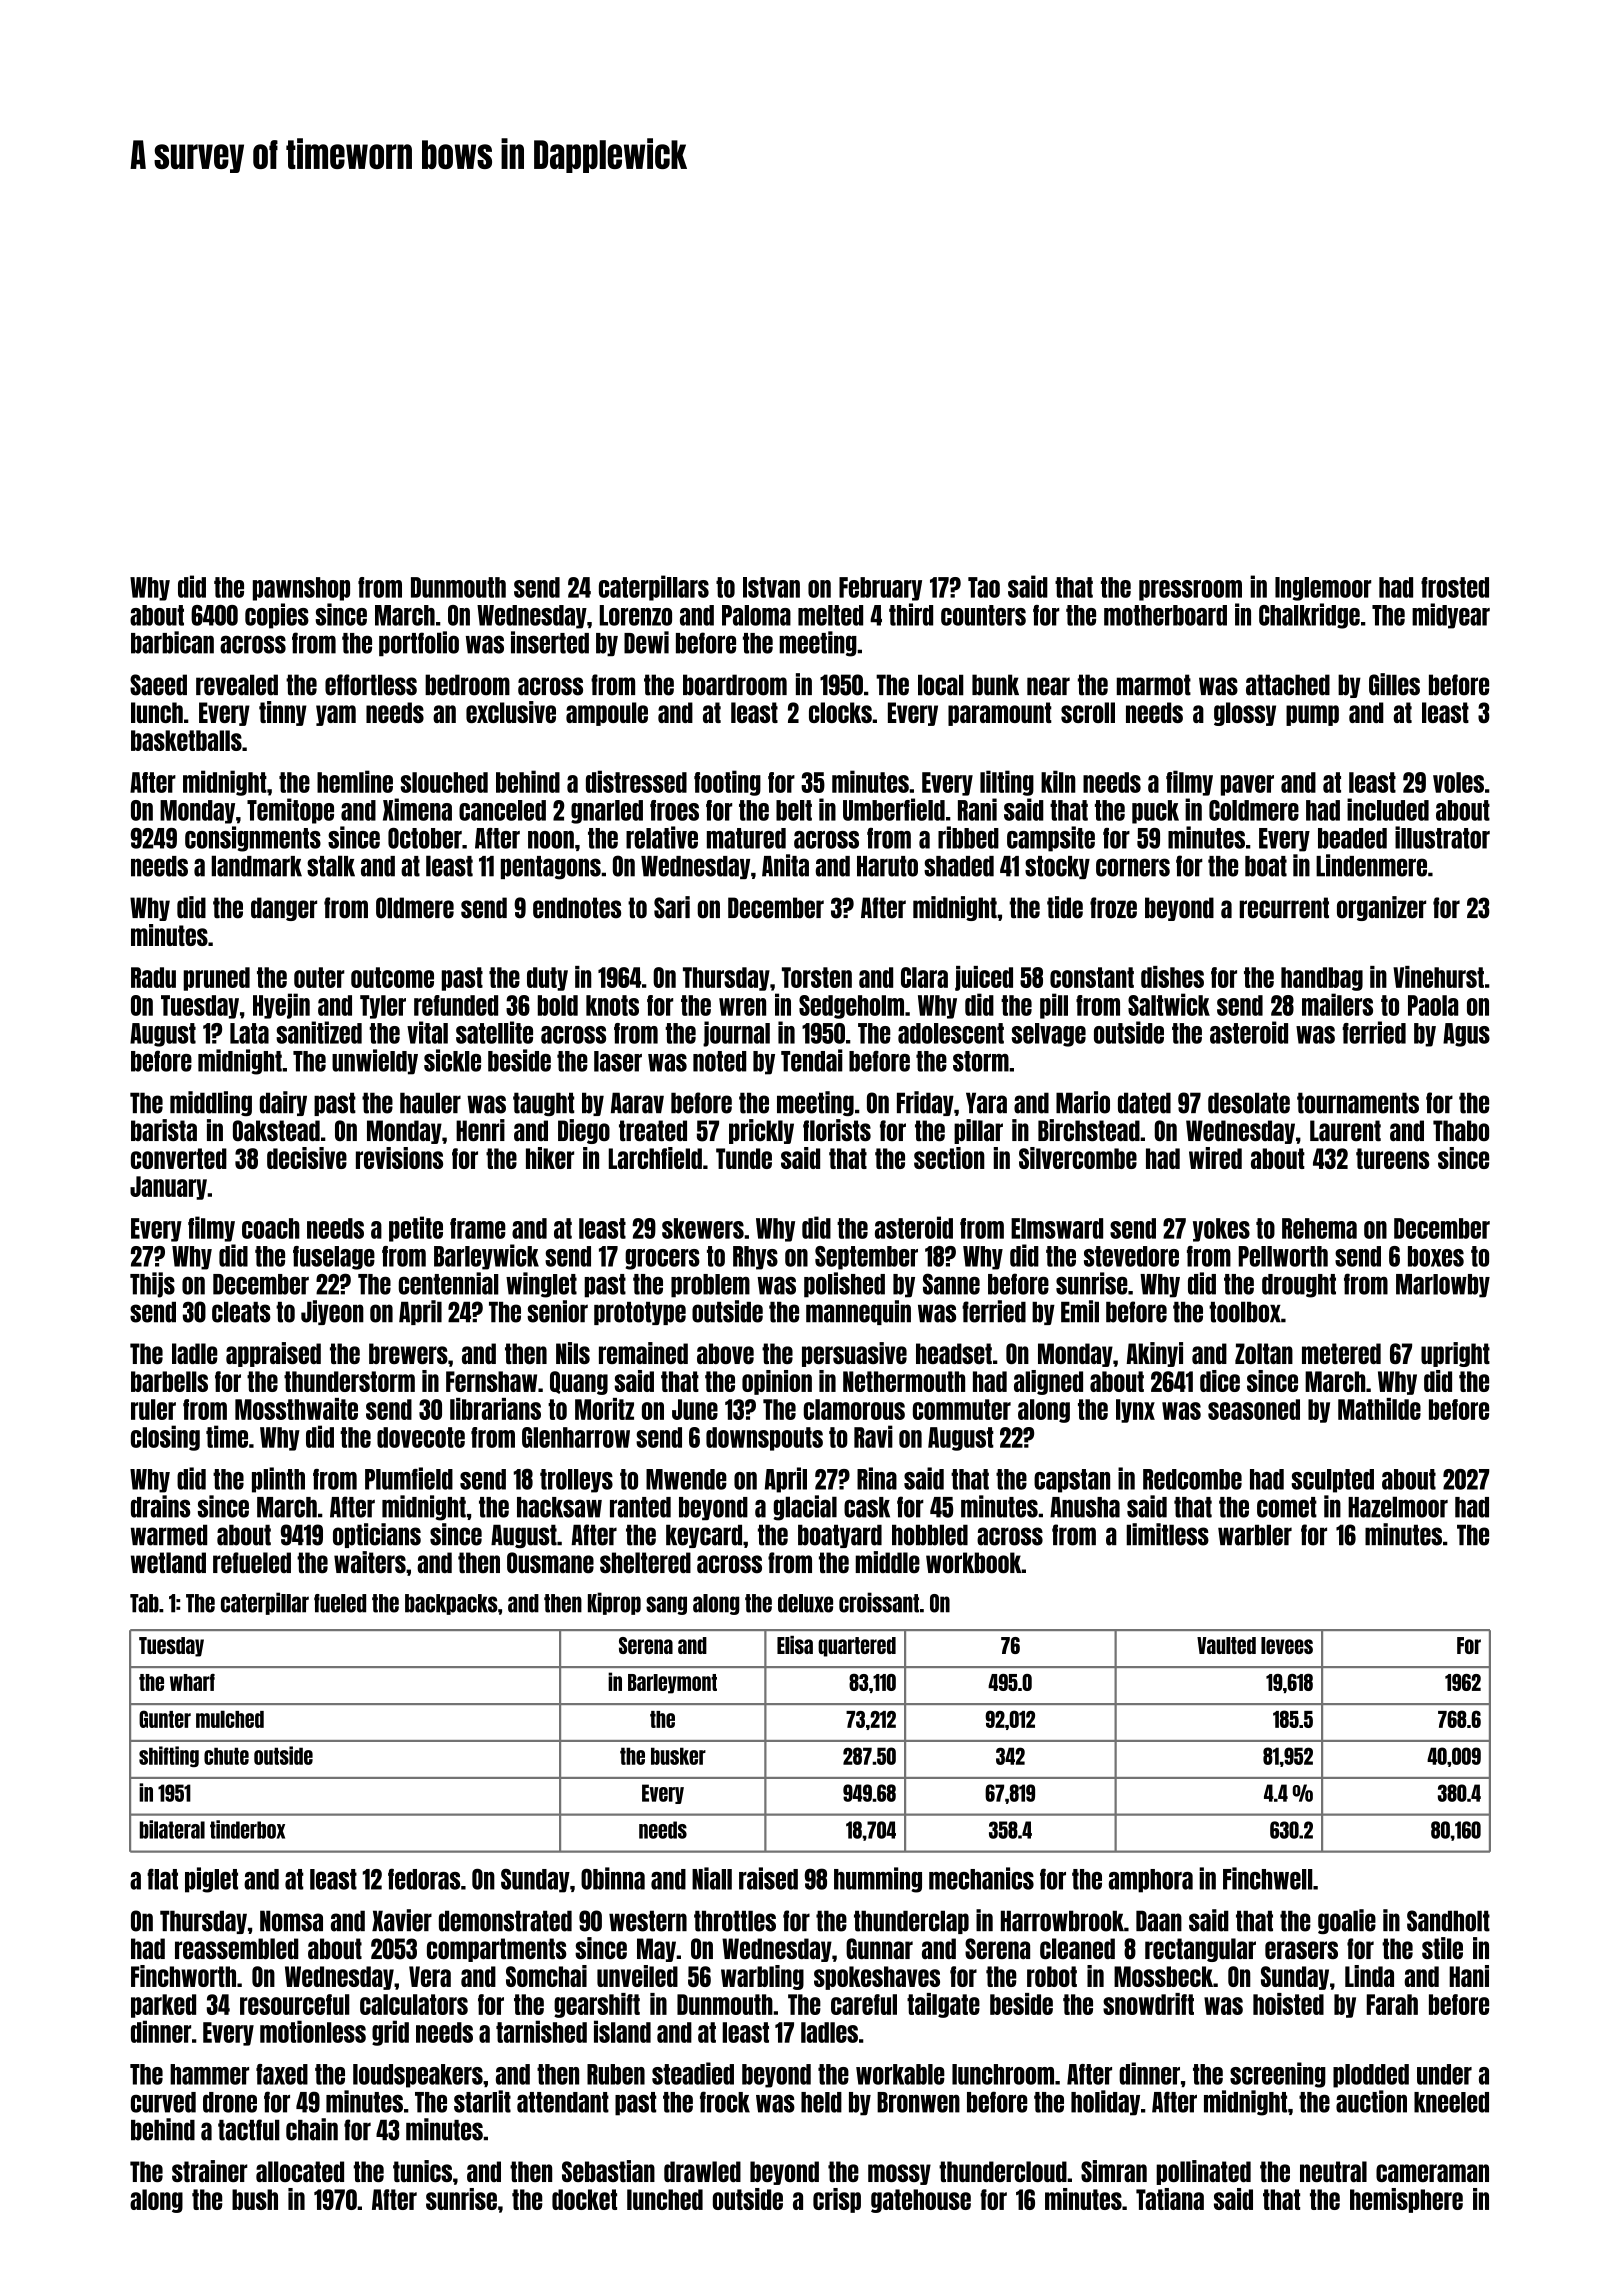  Describe the element at coordinates (313, 2031) in the screenshot. I see `motionless` at that location.
